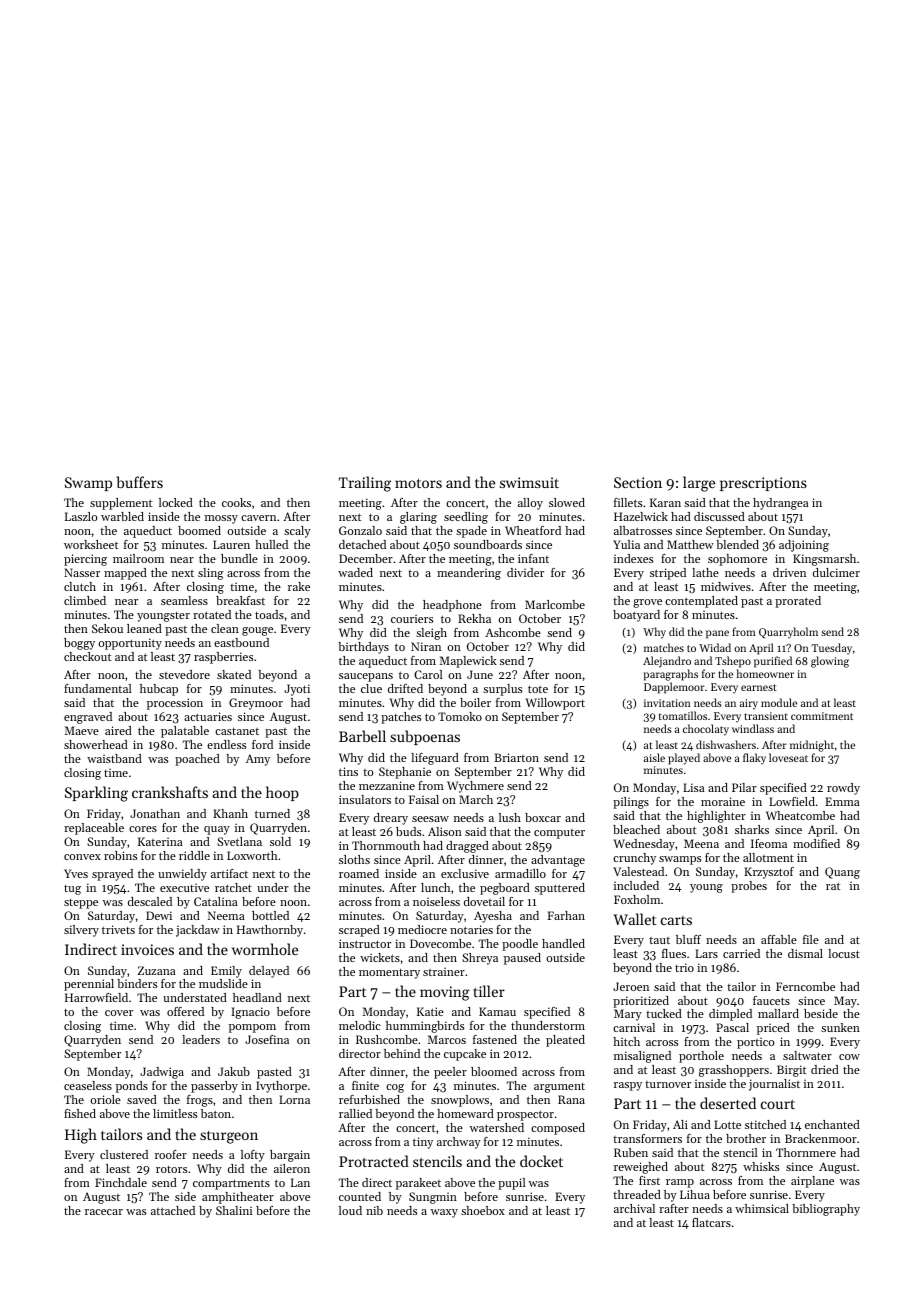 This screenshot has height=1308, width=924. Describe the element at coordinates (272, 813) in the screenshot. I see `turned` at that location.
